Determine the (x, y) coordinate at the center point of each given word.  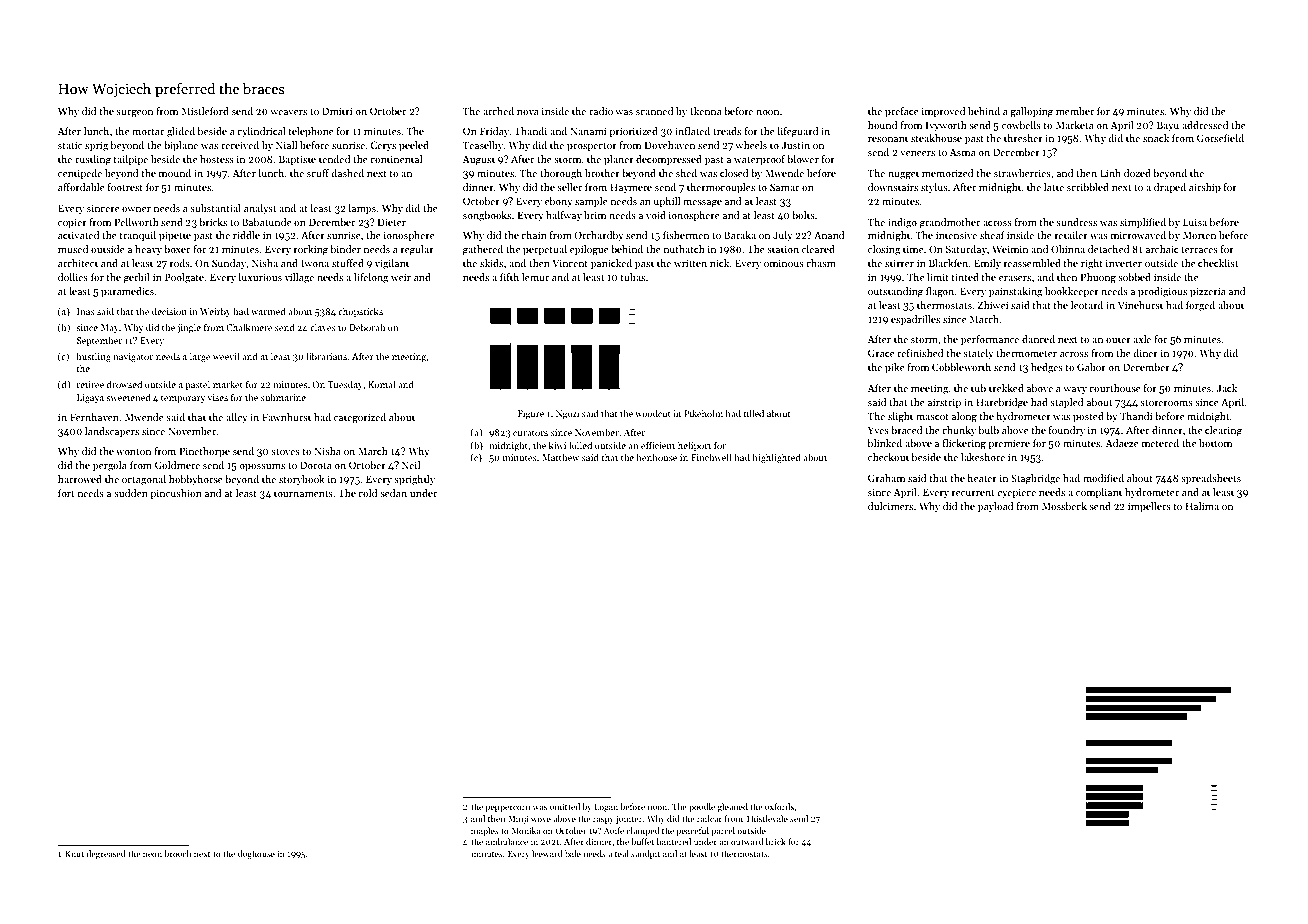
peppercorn (507, 808)
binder (346, 249)
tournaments (303, 494)
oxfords (779, 806)
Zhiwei (993, 305)
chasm (821, 263)
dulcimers (890, 506)
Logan (606, 807)
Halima (1202, 506)
